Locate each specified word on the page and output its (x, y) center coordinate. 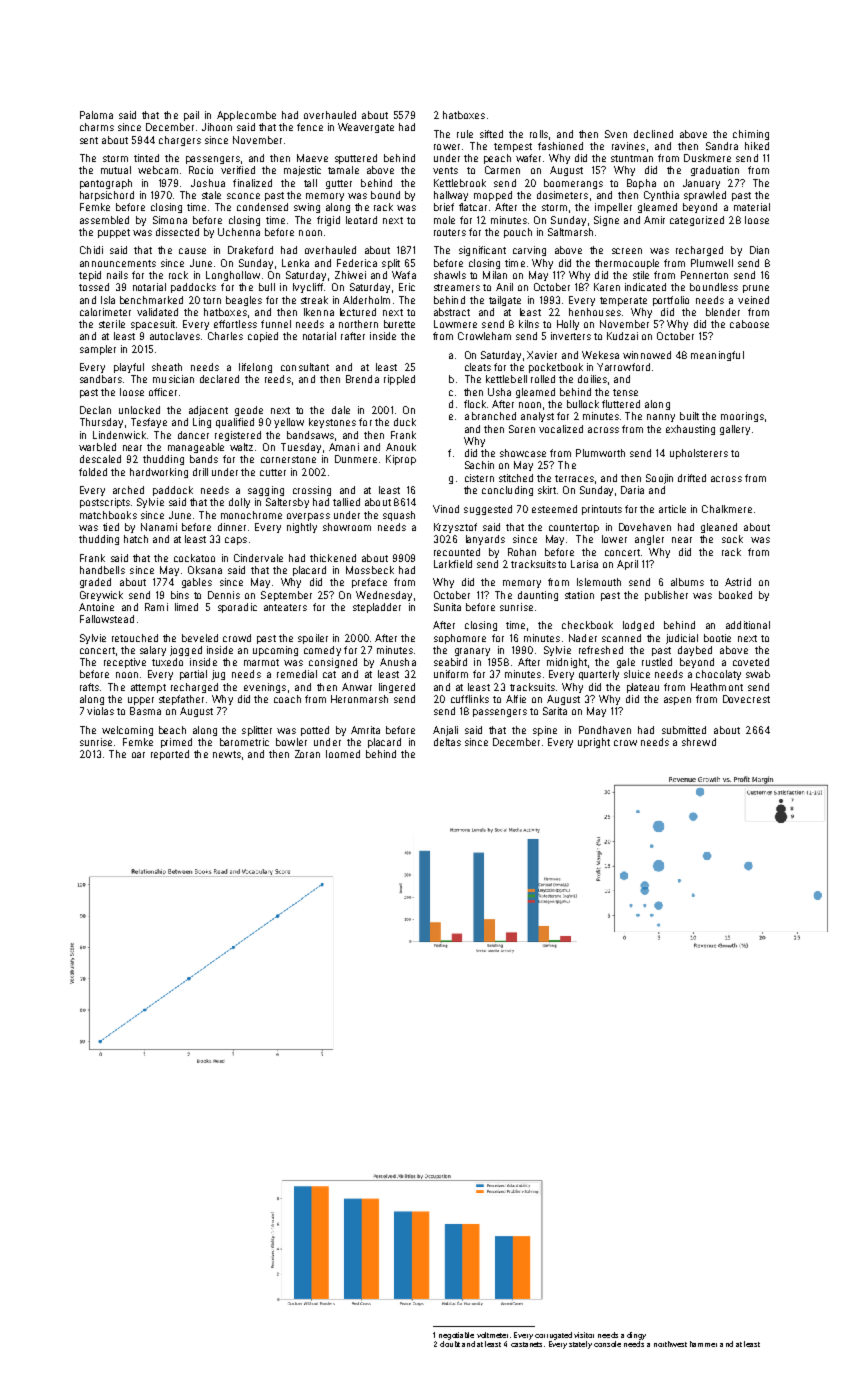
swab (758, 674)
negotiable (456, 1336)
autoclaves (175, 336)
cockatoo (194, 558)
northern (358, 324)
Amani (344, 447)
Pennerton (704, 275)
